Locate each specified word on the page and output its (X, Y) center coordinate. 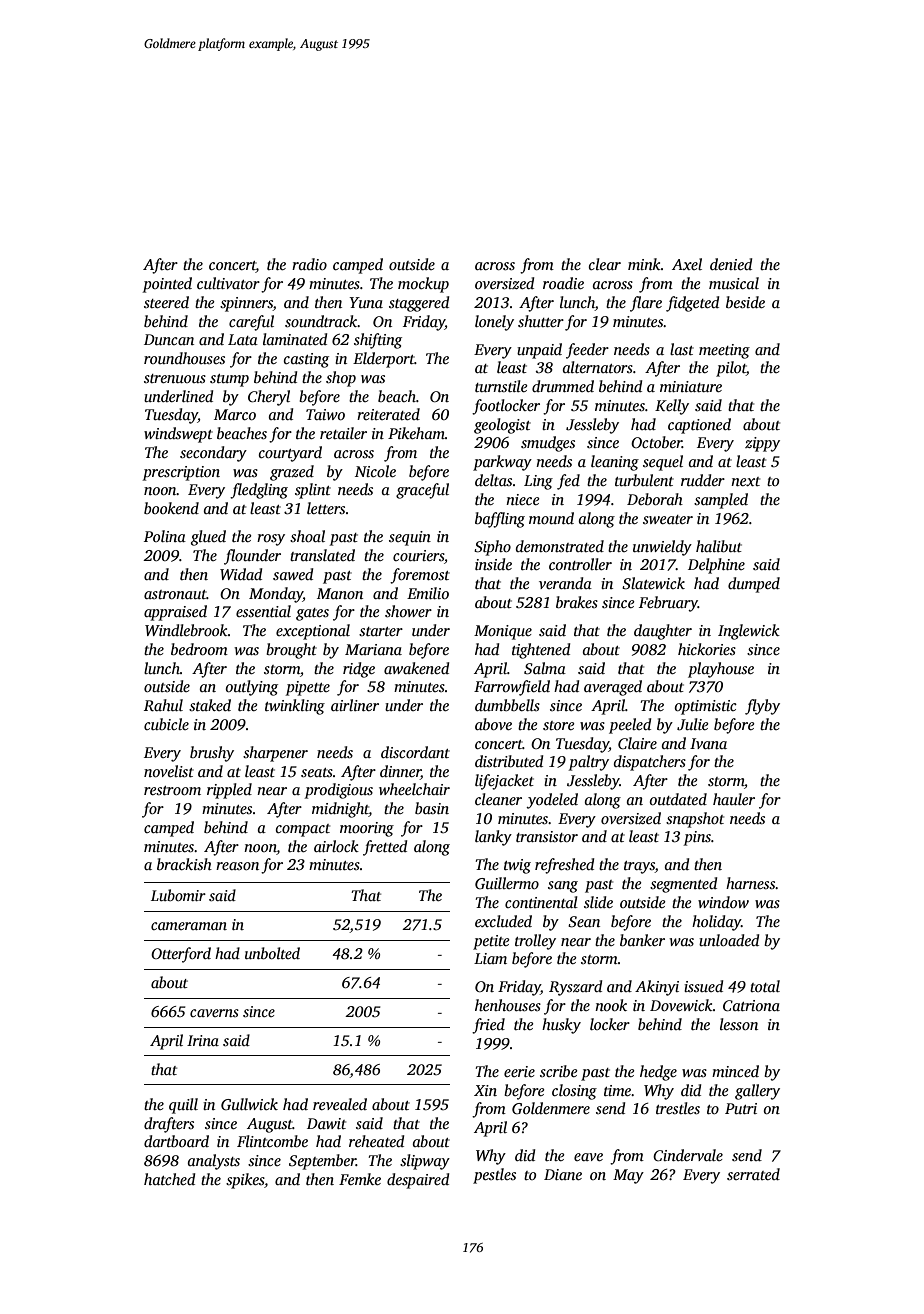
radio (309, 264)
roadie (563, 283)
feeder (587, 351)
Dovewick (681, 1005)
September (322, 1162)
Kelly (672, 407)
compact (303, 830)
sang (563, 887)
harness (750, 883)
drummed (563, 386)
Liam (490, 958)
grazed (292, 473)
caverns (214, 1013)
